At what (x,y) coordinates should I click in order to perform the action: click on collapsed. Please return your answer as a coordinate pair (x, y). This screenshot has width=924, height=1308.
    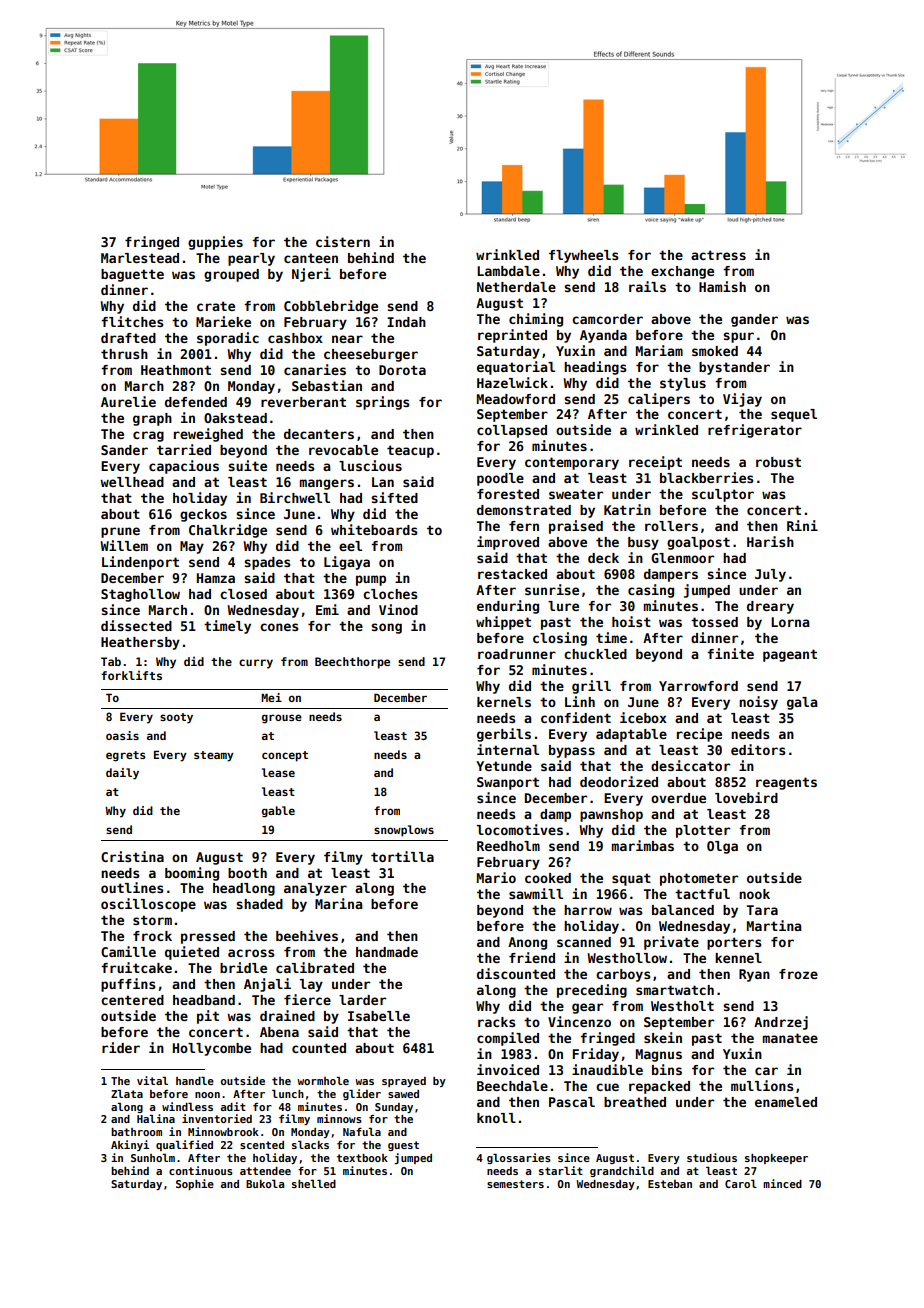
    Looking at the image, I should click on (512, 431).
